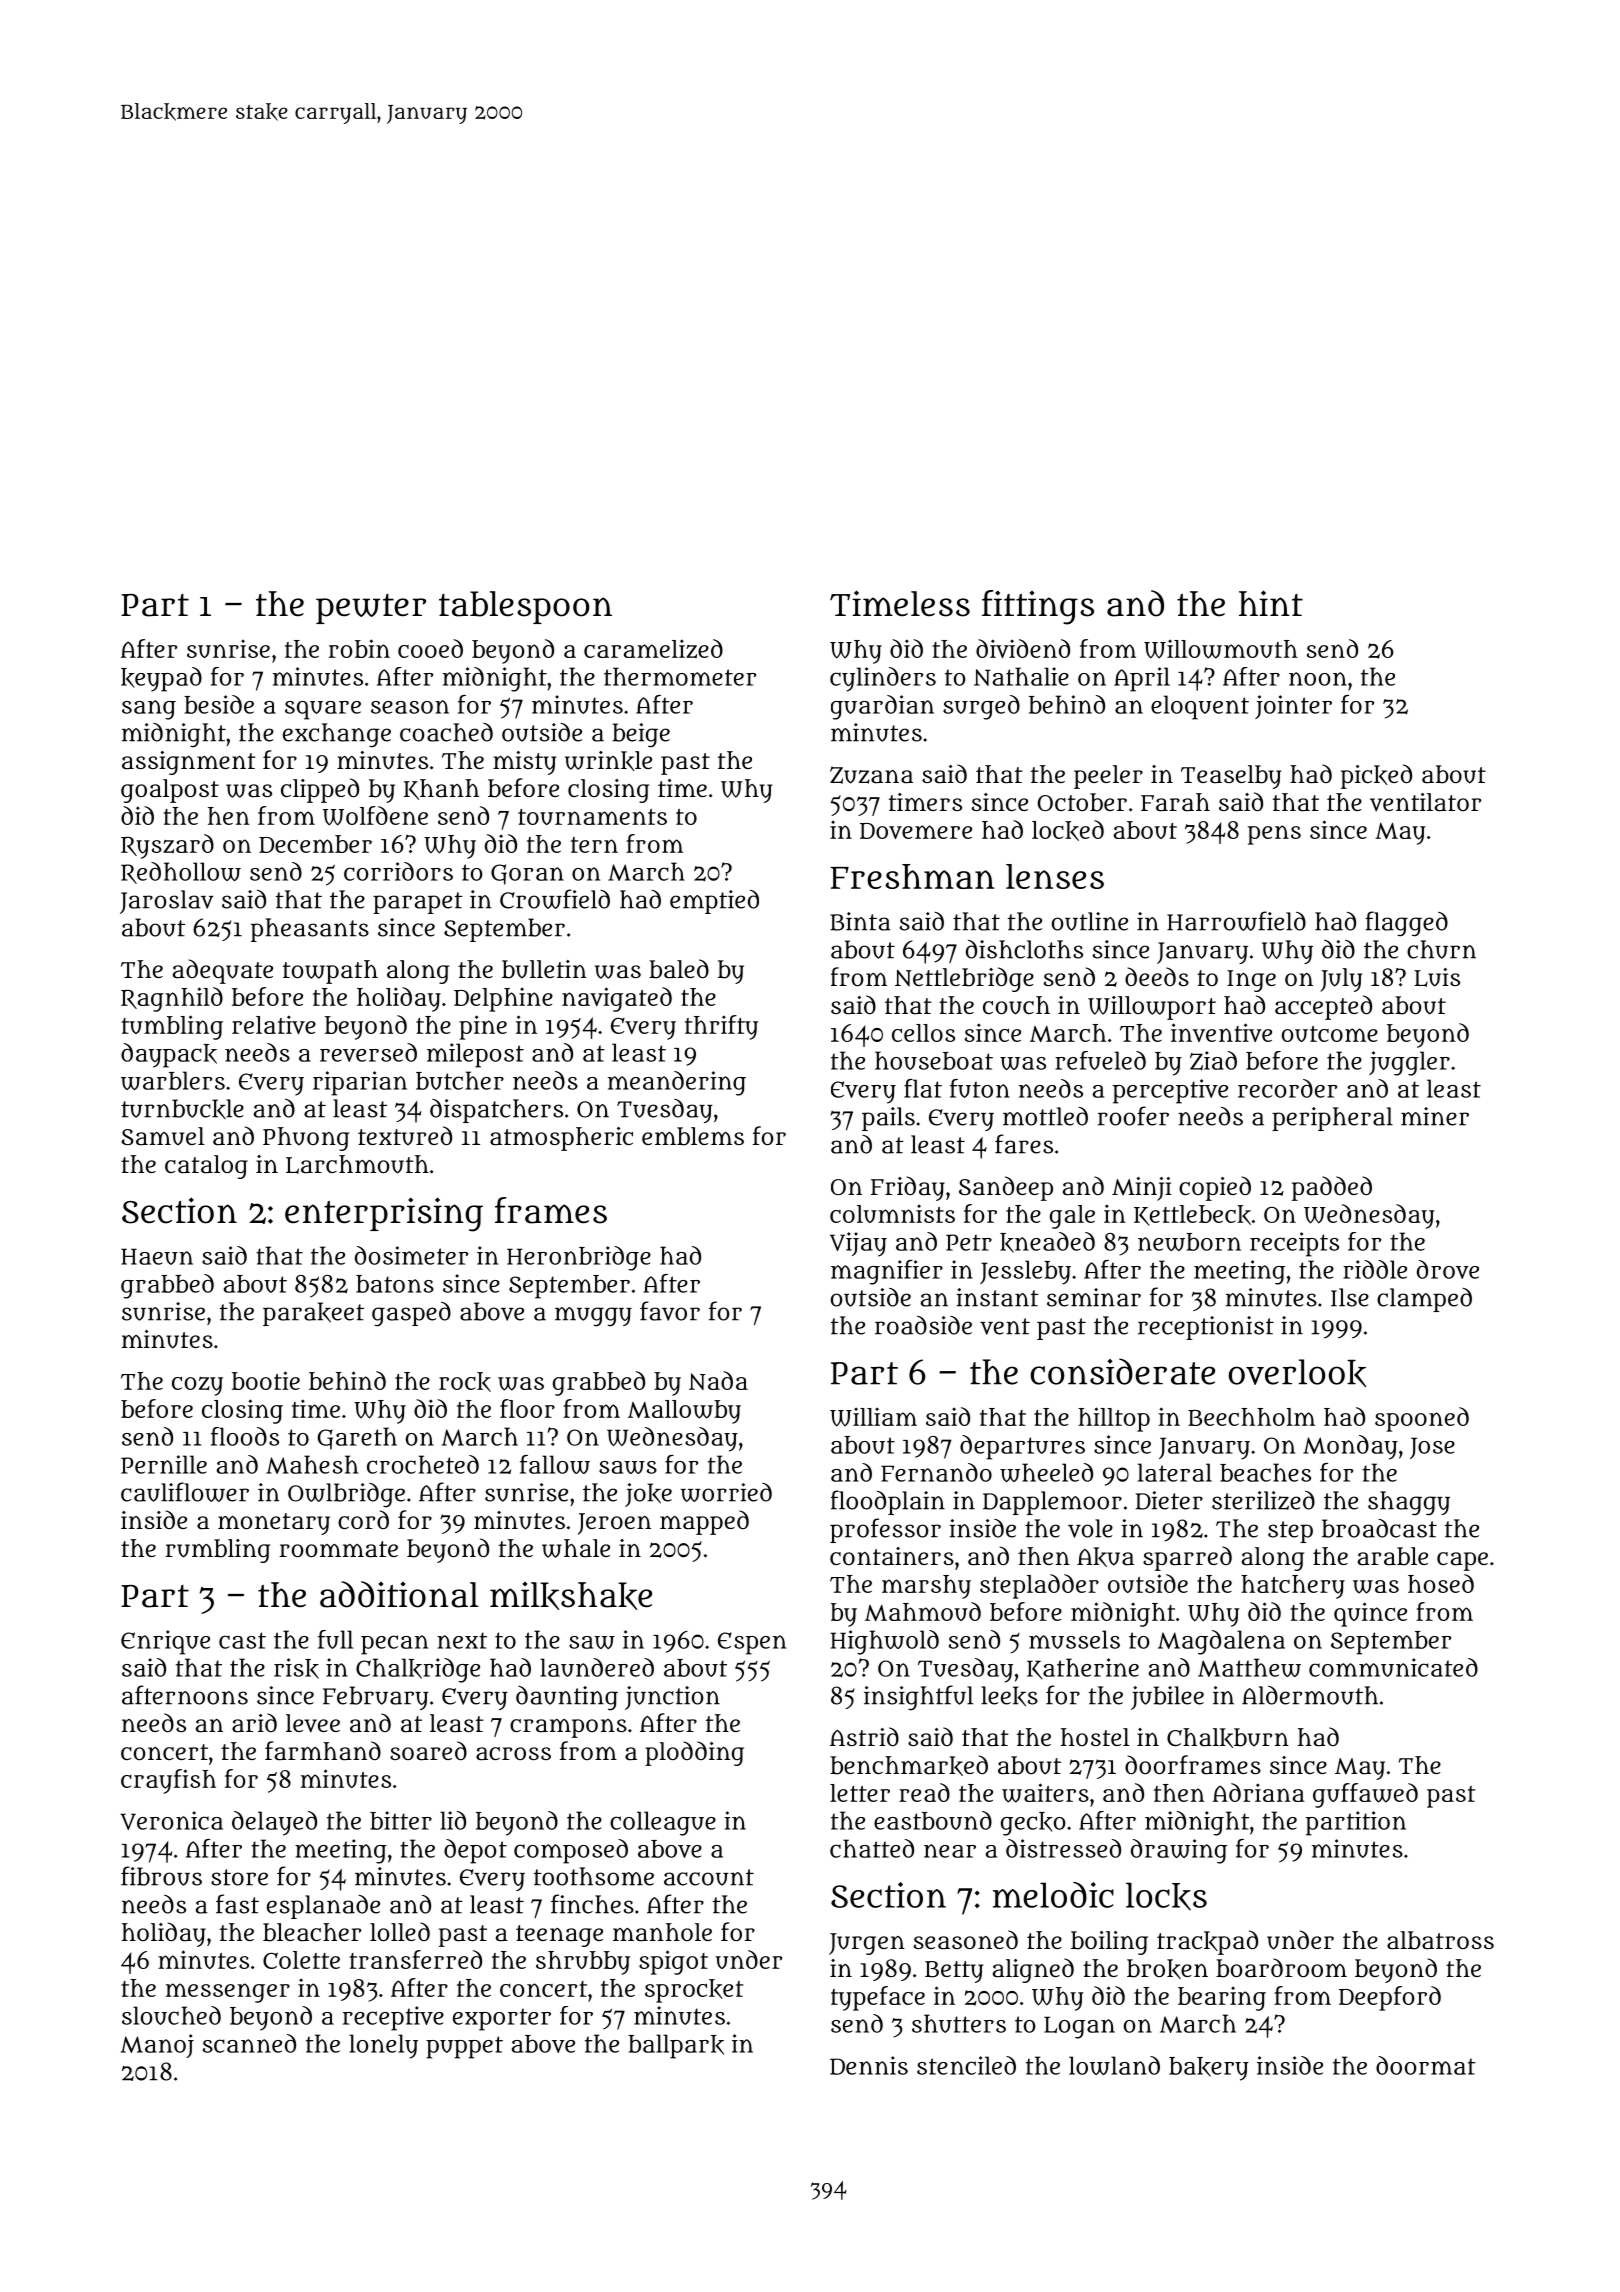 The height and width of the screenshot is (2292, 1620). Describe the element at coordinates (312, 1464) in the screenshot. I see `Mahesh` at that location.
